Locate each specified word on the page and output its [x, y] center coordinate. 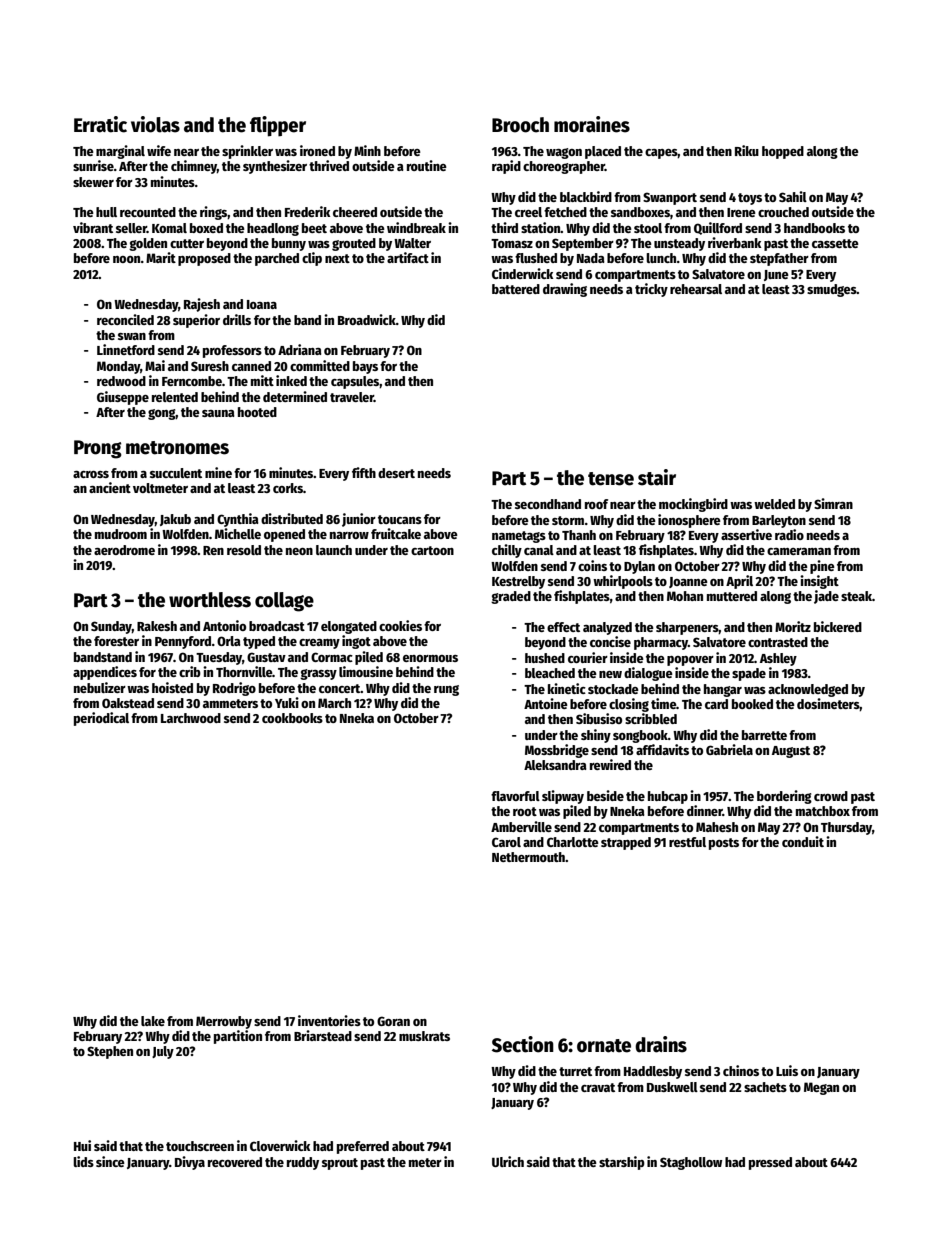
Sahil [793, 196]
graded [511, 597]
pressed [770, 1163]
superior [196, 321]
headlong [273, 229]
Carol [506, 842]
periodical [101, 719]
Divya [190, 1163]
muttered [732, 596]
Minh [367, 150]
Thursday [846, 828]
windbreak [416, 227]
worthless [210, 600]
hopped [783, 152]
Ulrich [508, 1161]
